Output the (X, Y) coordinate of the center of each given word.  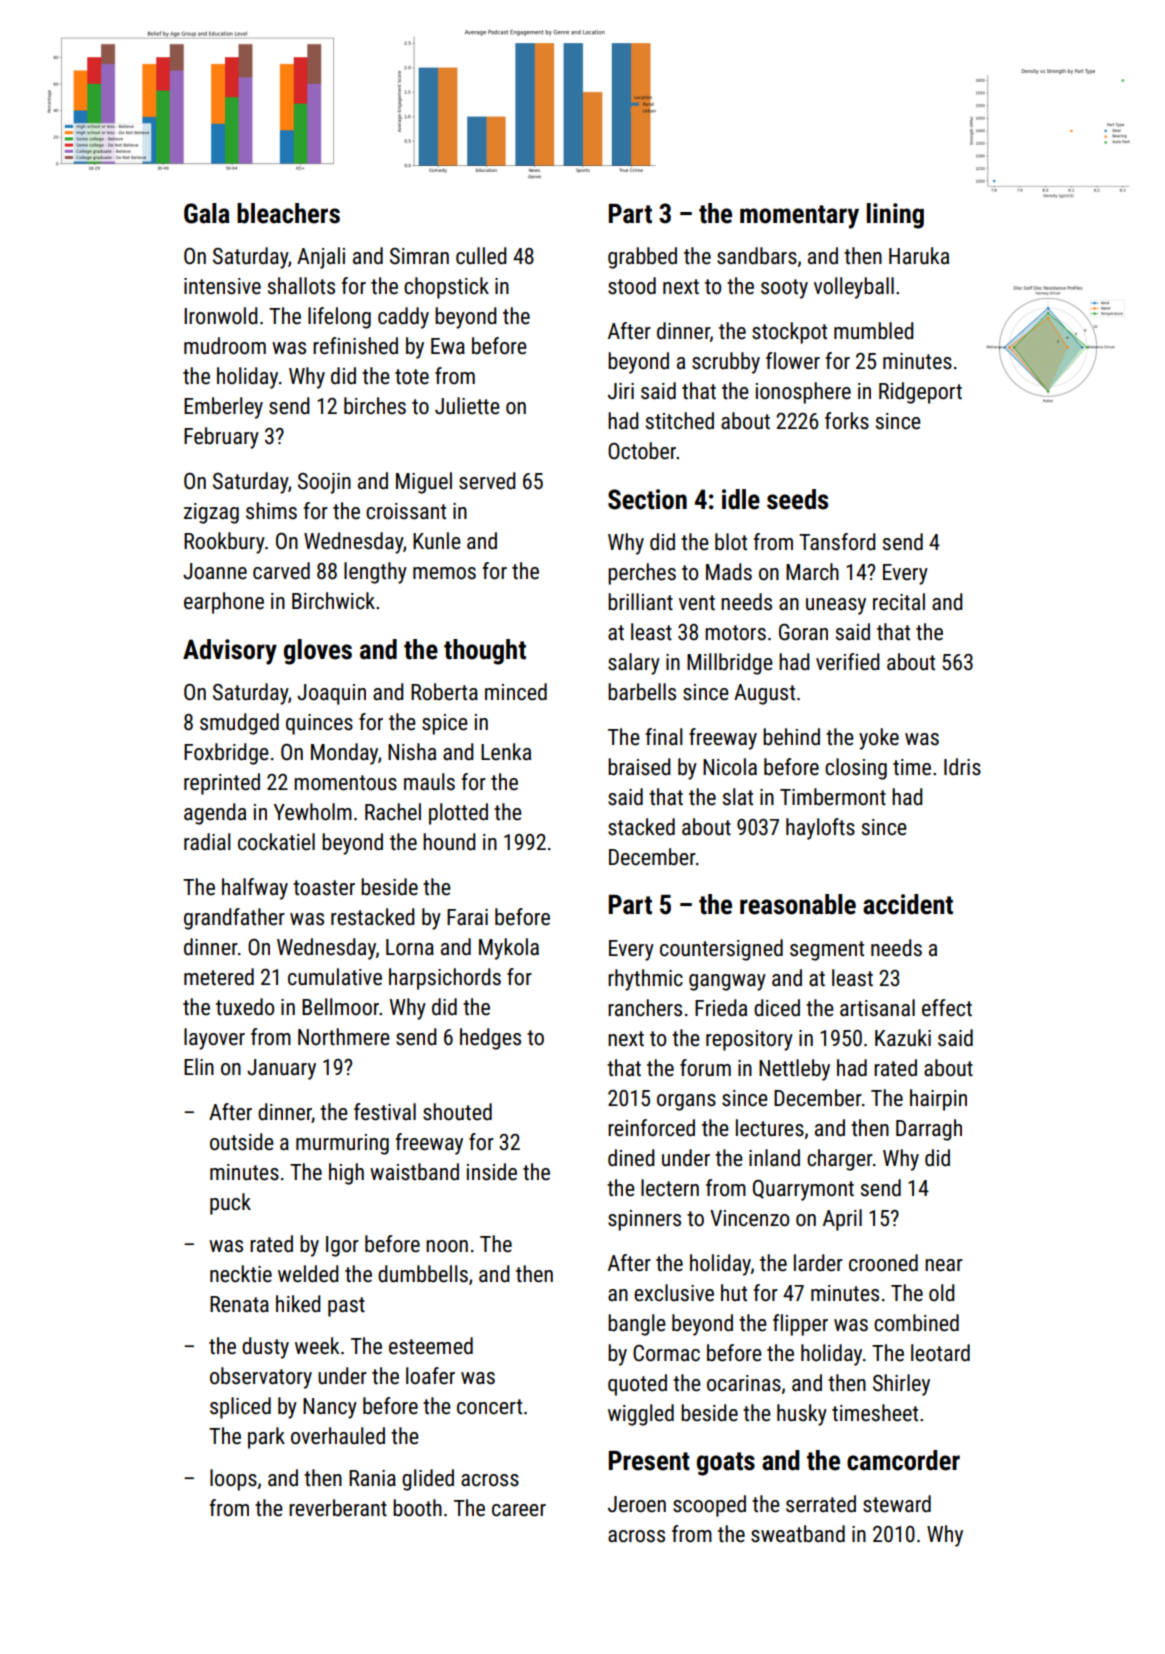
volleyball (854, 288)
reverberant (338, 1508)
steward (897, 1504)
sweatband (798, 1534)
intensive (222, 286)
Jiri (621, 391)
